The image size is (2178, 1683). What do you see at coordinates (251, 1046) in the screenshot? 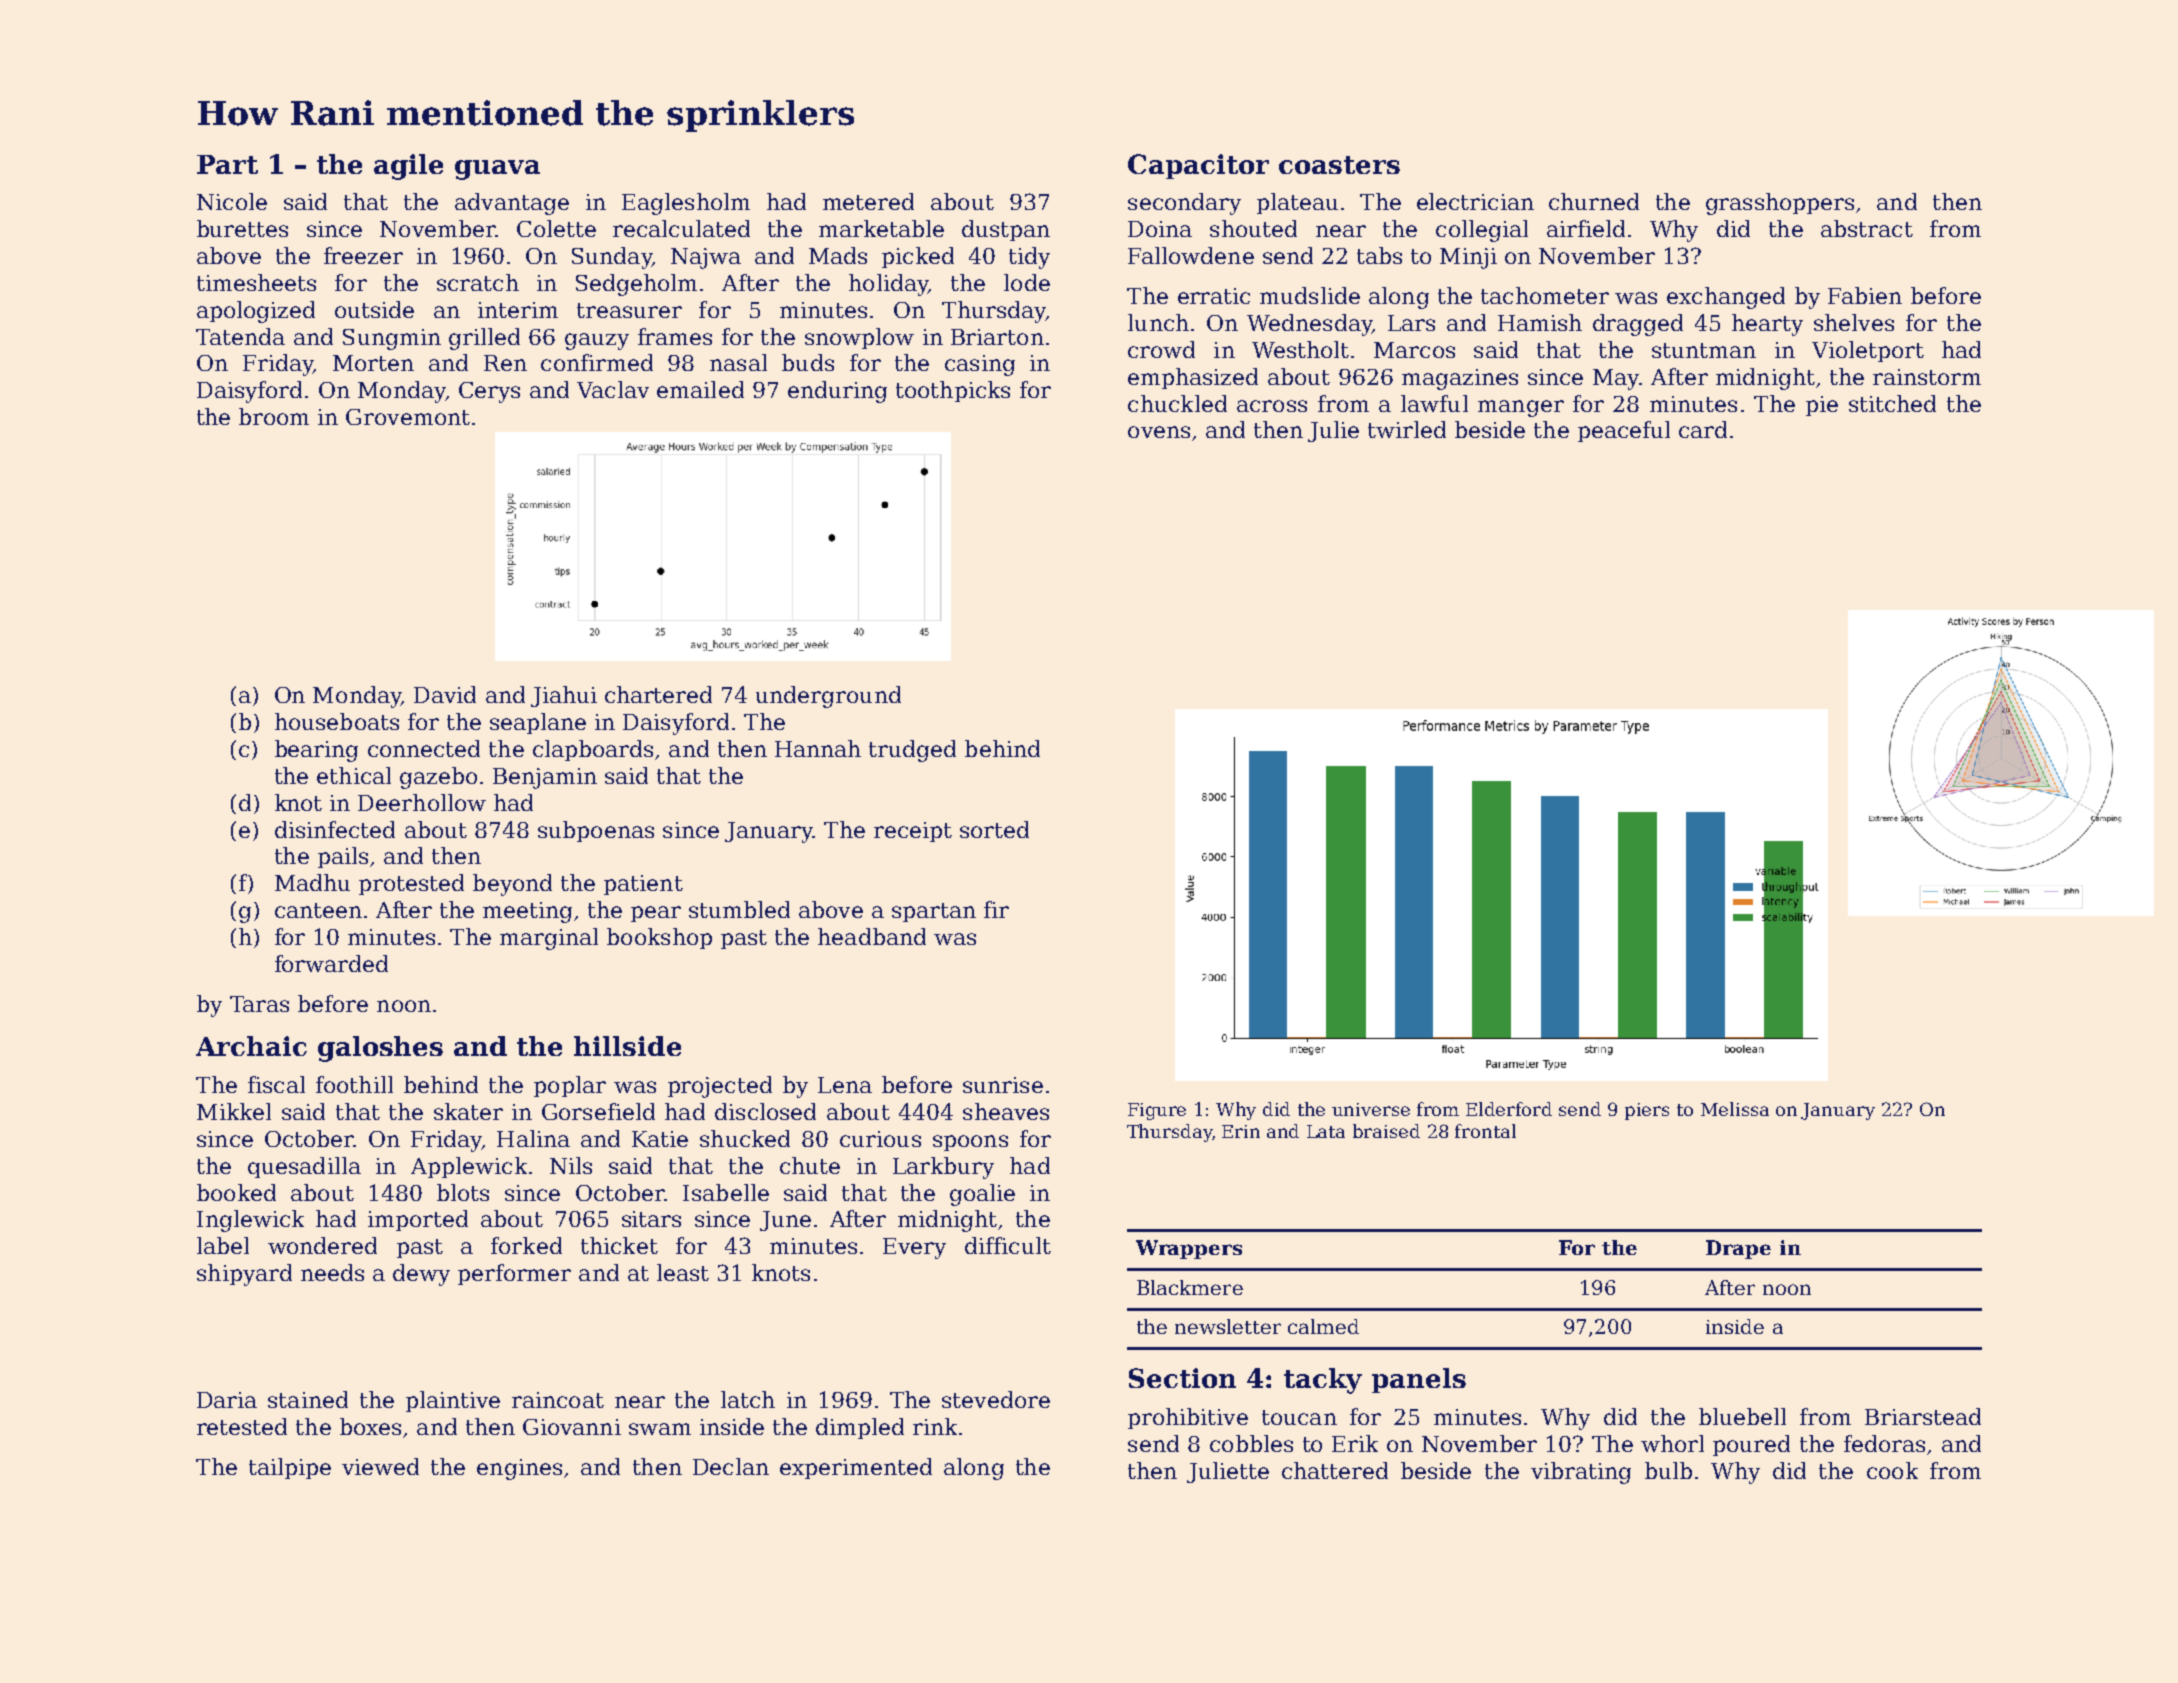
I see `Archaic` at bounding box center [251, 1046].
